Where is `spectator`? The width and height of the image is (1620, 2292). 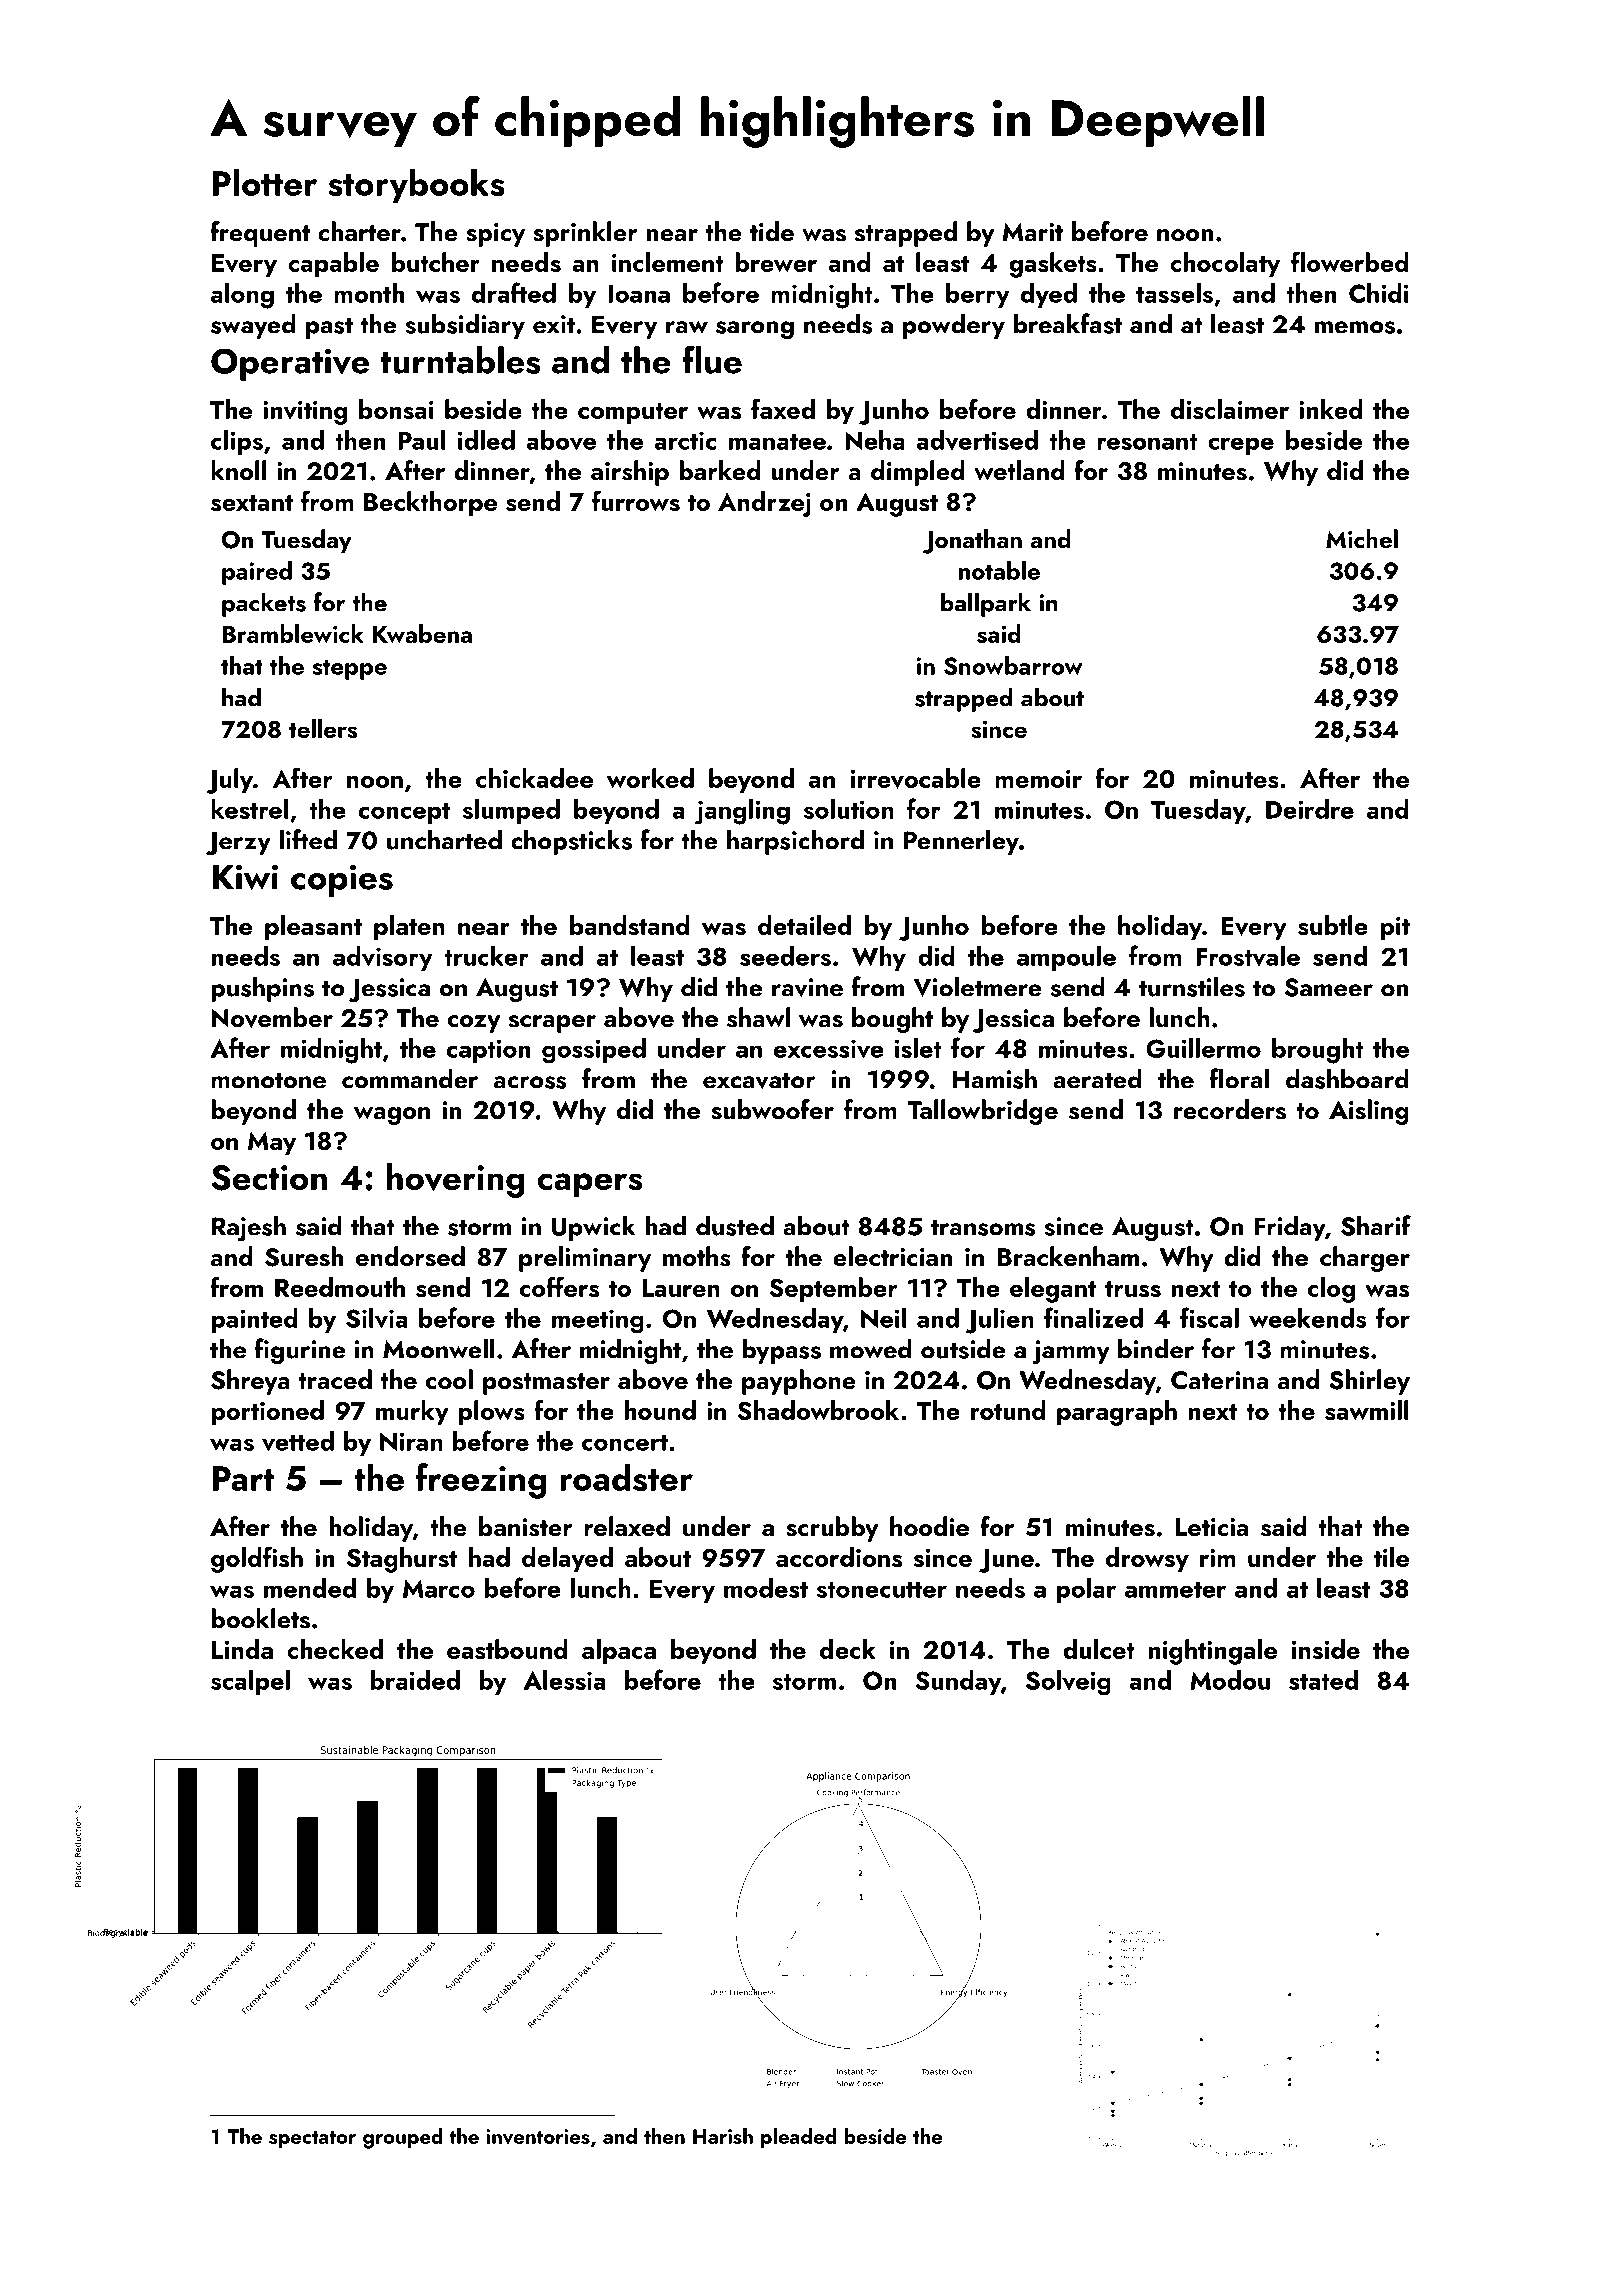
spectator is located at coordinates (312, 2139).
